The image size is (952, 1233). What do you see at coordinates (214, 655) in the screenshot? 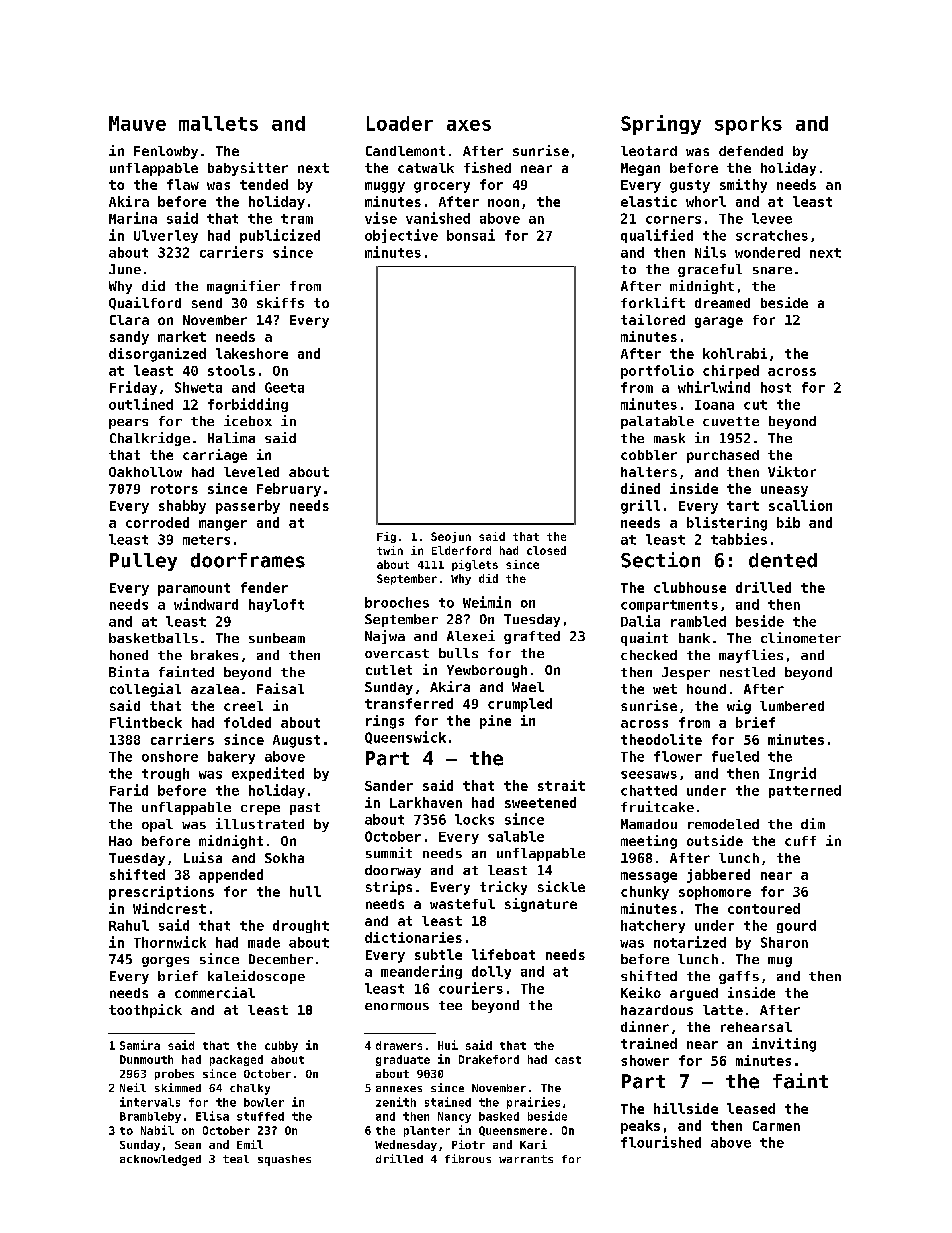
I see `brakes` at bounding box center [214, 655].
